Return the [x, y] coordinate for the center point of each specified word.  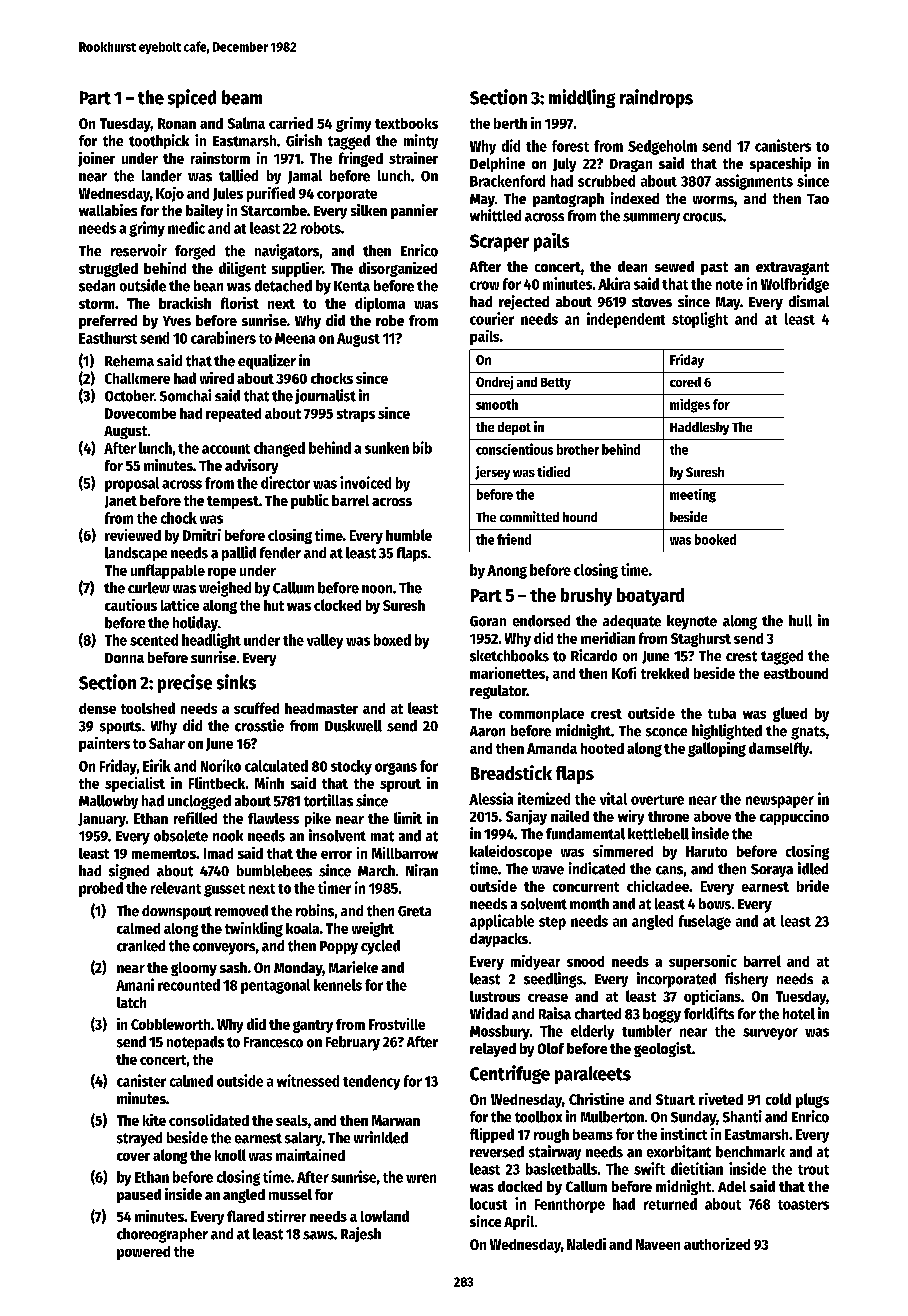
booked [715, 539]
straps [356, 415]
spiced [192, 98]
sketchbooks [509, 656]
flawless [273, 818]
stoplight [700, 320]
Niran [422, 870]
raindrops [656, 98]
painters [104, 744]
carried [291, 123]
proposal [132, 484]
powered [143, 1253]
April [519, 1222]
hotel [799, 1014]
